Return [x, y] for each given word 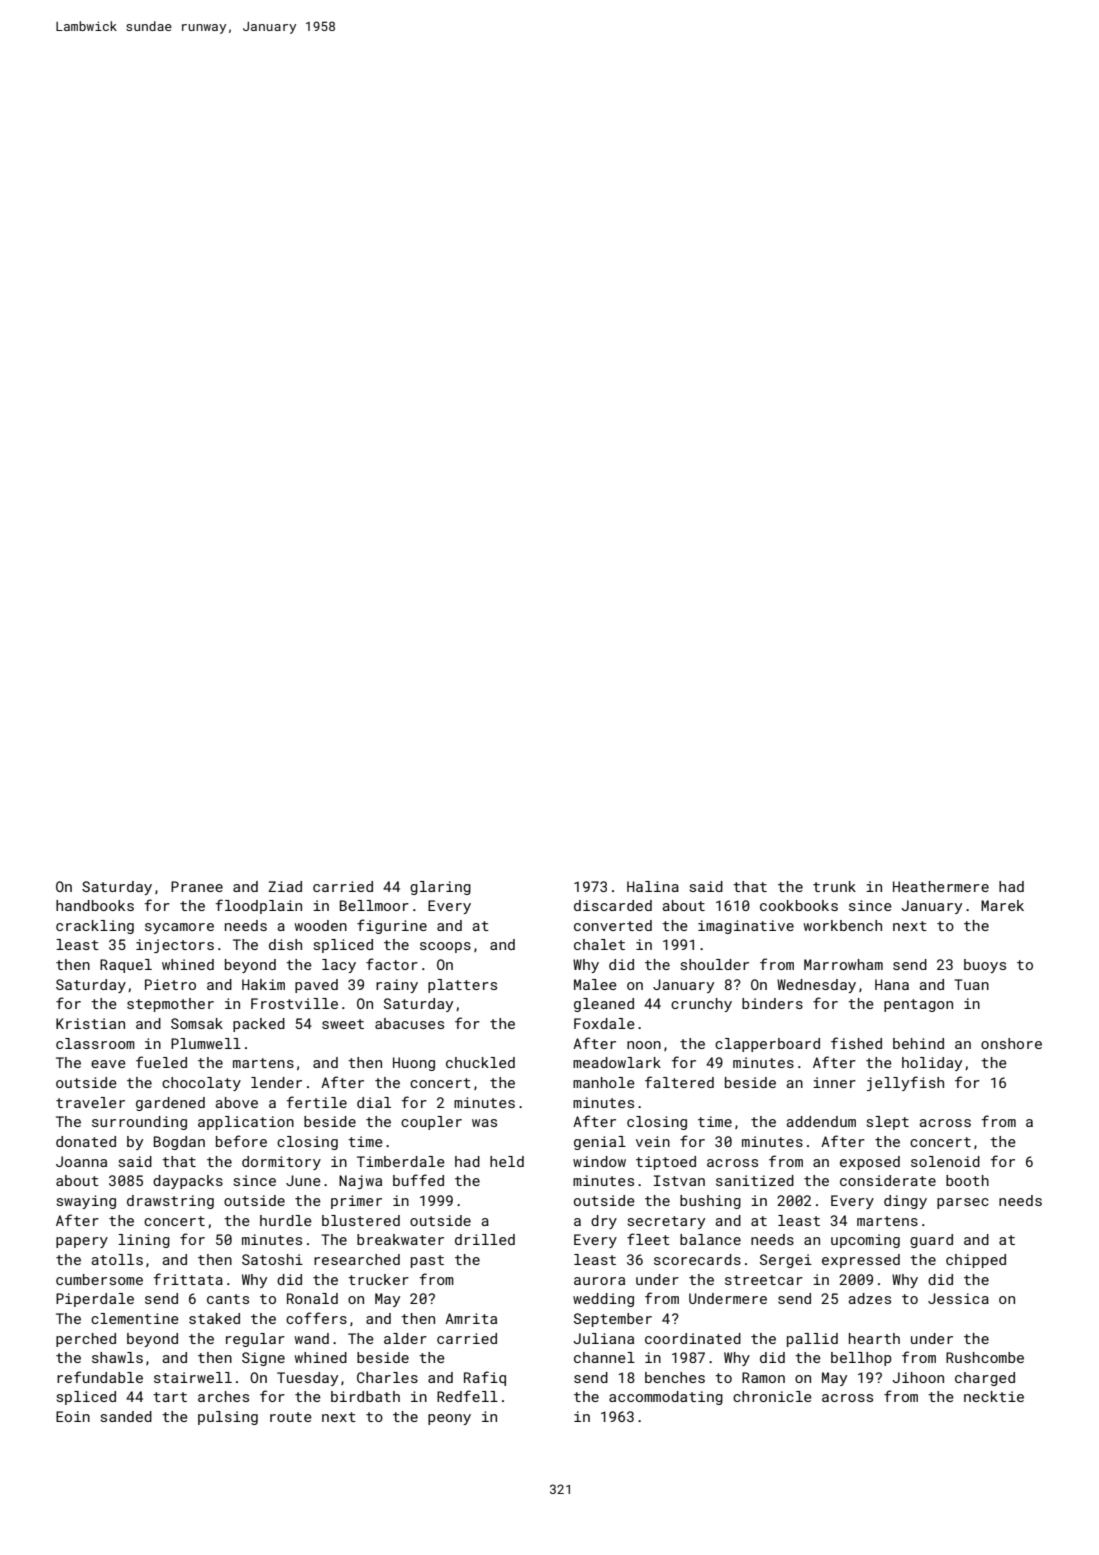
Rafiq [485, 1378]
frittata [188, 1279]
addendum [821, 1121]
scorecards [697, 1259]
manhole [604, 1082]
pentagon [918, 1005]
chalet [599, 944]
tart [170, 1397]
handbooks [95, 905]
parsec [963, 1203]
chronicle [772, 1396]
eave [108, 1064]
